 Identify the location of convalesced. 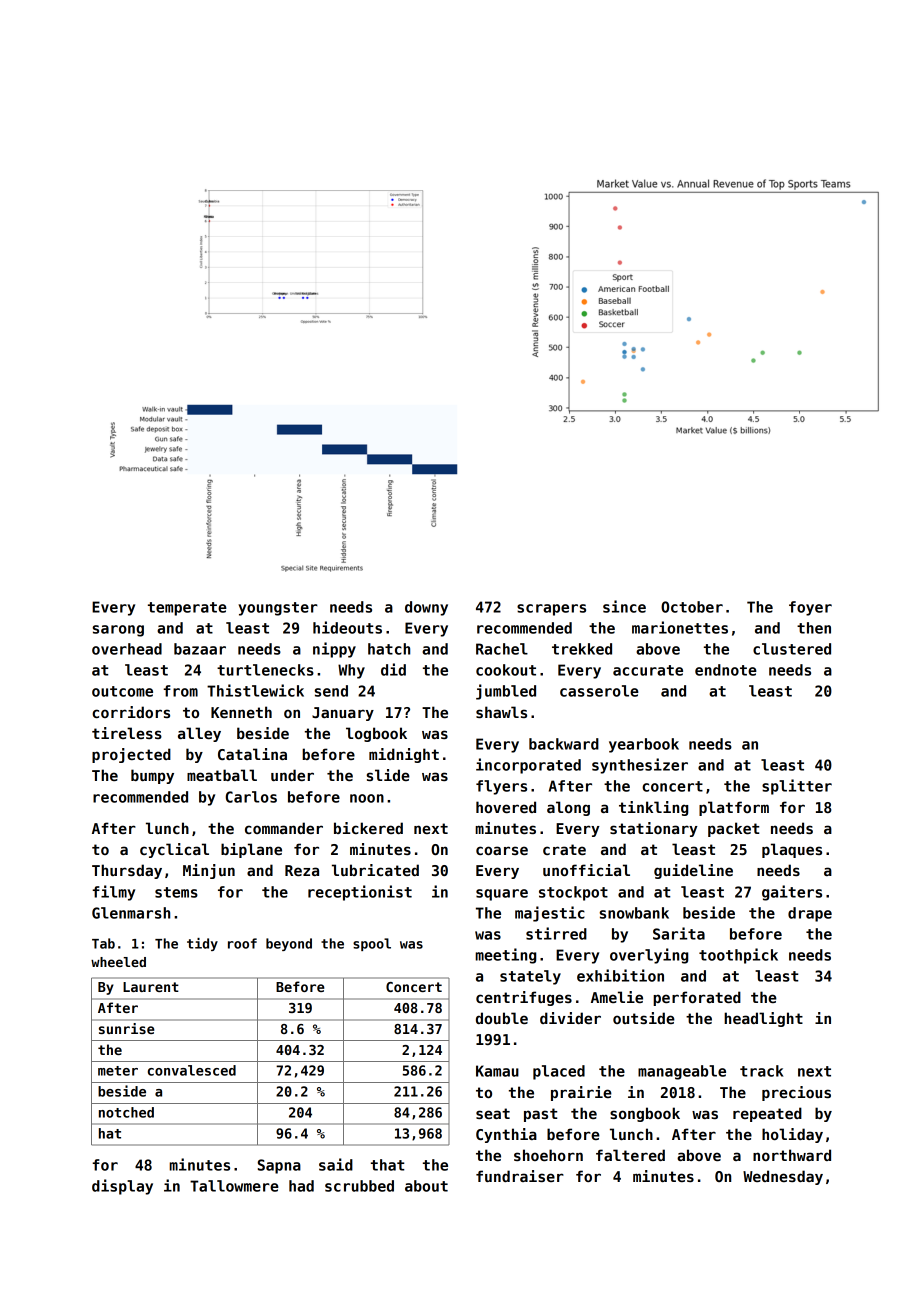
(192, 1070).
